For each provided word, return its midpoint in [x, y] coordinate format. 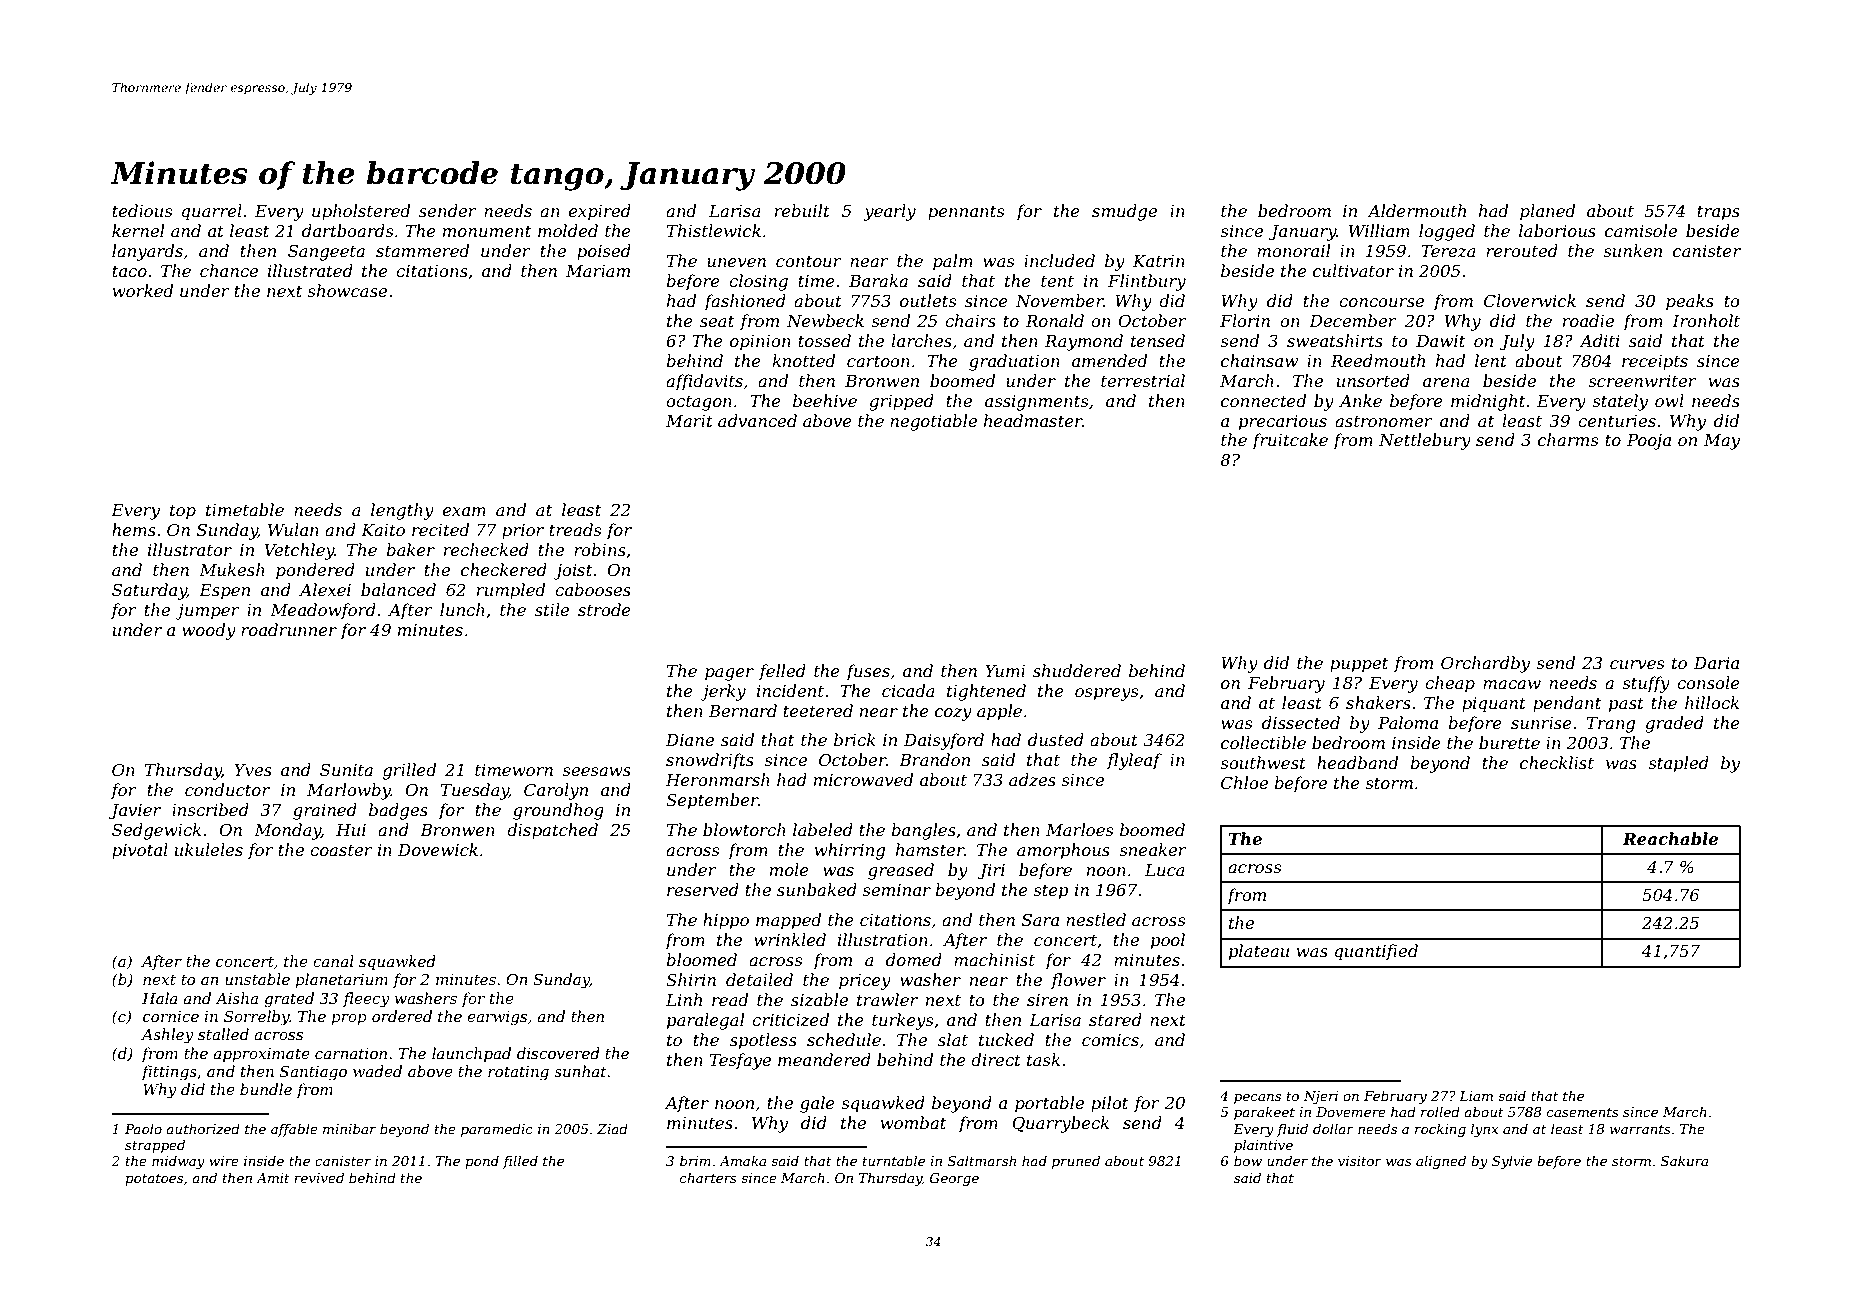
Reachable [1670, 838]
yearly [890, 212]
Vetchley [299, 551]
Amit [273, 1178]
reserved [703, 889]
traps [1718, 213]
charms [1568, 439]
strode [604, 609]
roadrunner [289, 629]
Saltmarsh [982, 1160]
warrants [1640, 1129]
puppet [1359, 665]
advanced [757, 420]
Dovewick [438, 849]
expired [600, 212]
